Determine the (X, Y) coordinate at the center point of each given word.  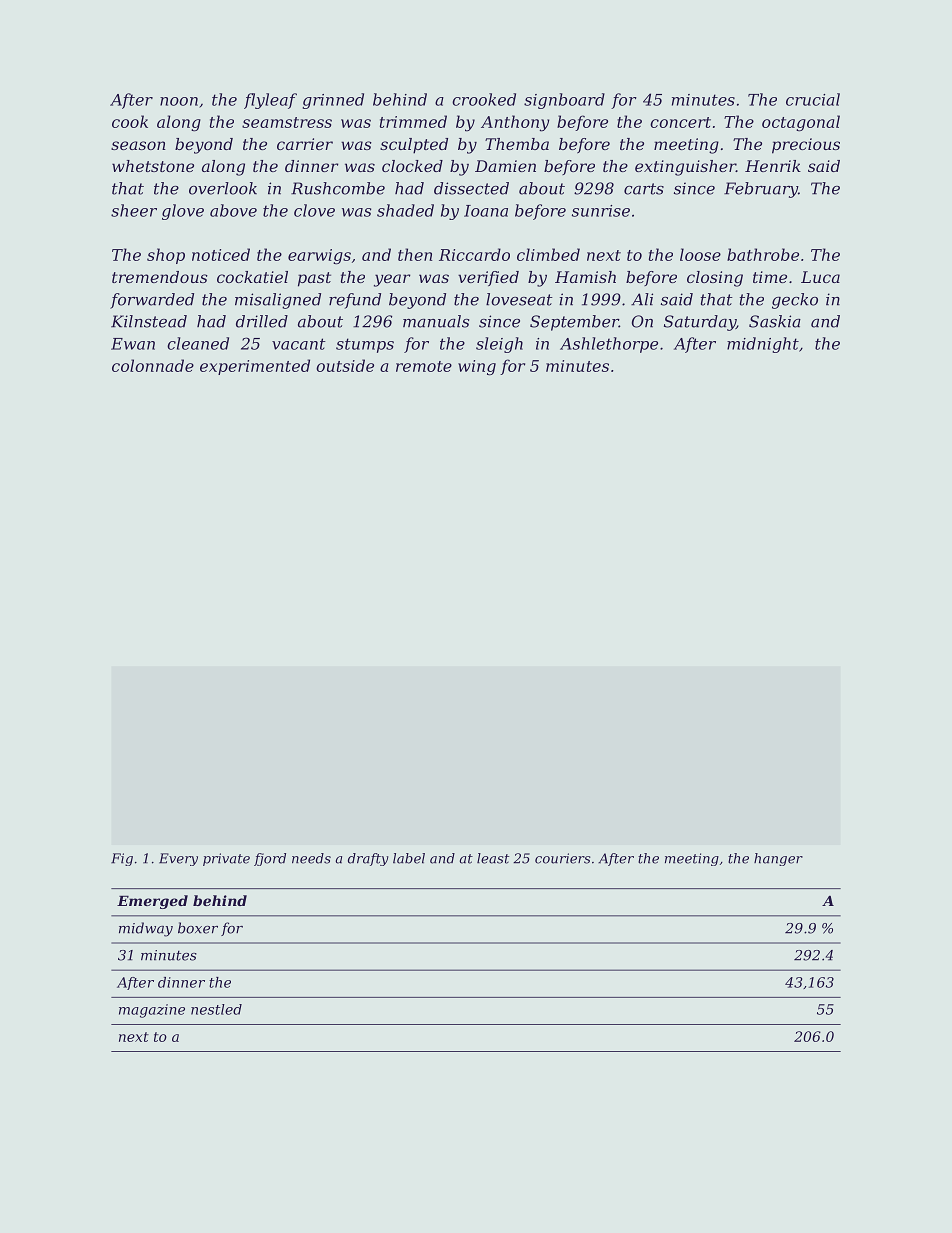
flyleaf (270, 101)
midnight (763, 345)
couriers (563, 858)
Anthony (515, 123)
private (226, 859)
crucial (813, 99)
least (493, 858)
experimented (255, 367)
